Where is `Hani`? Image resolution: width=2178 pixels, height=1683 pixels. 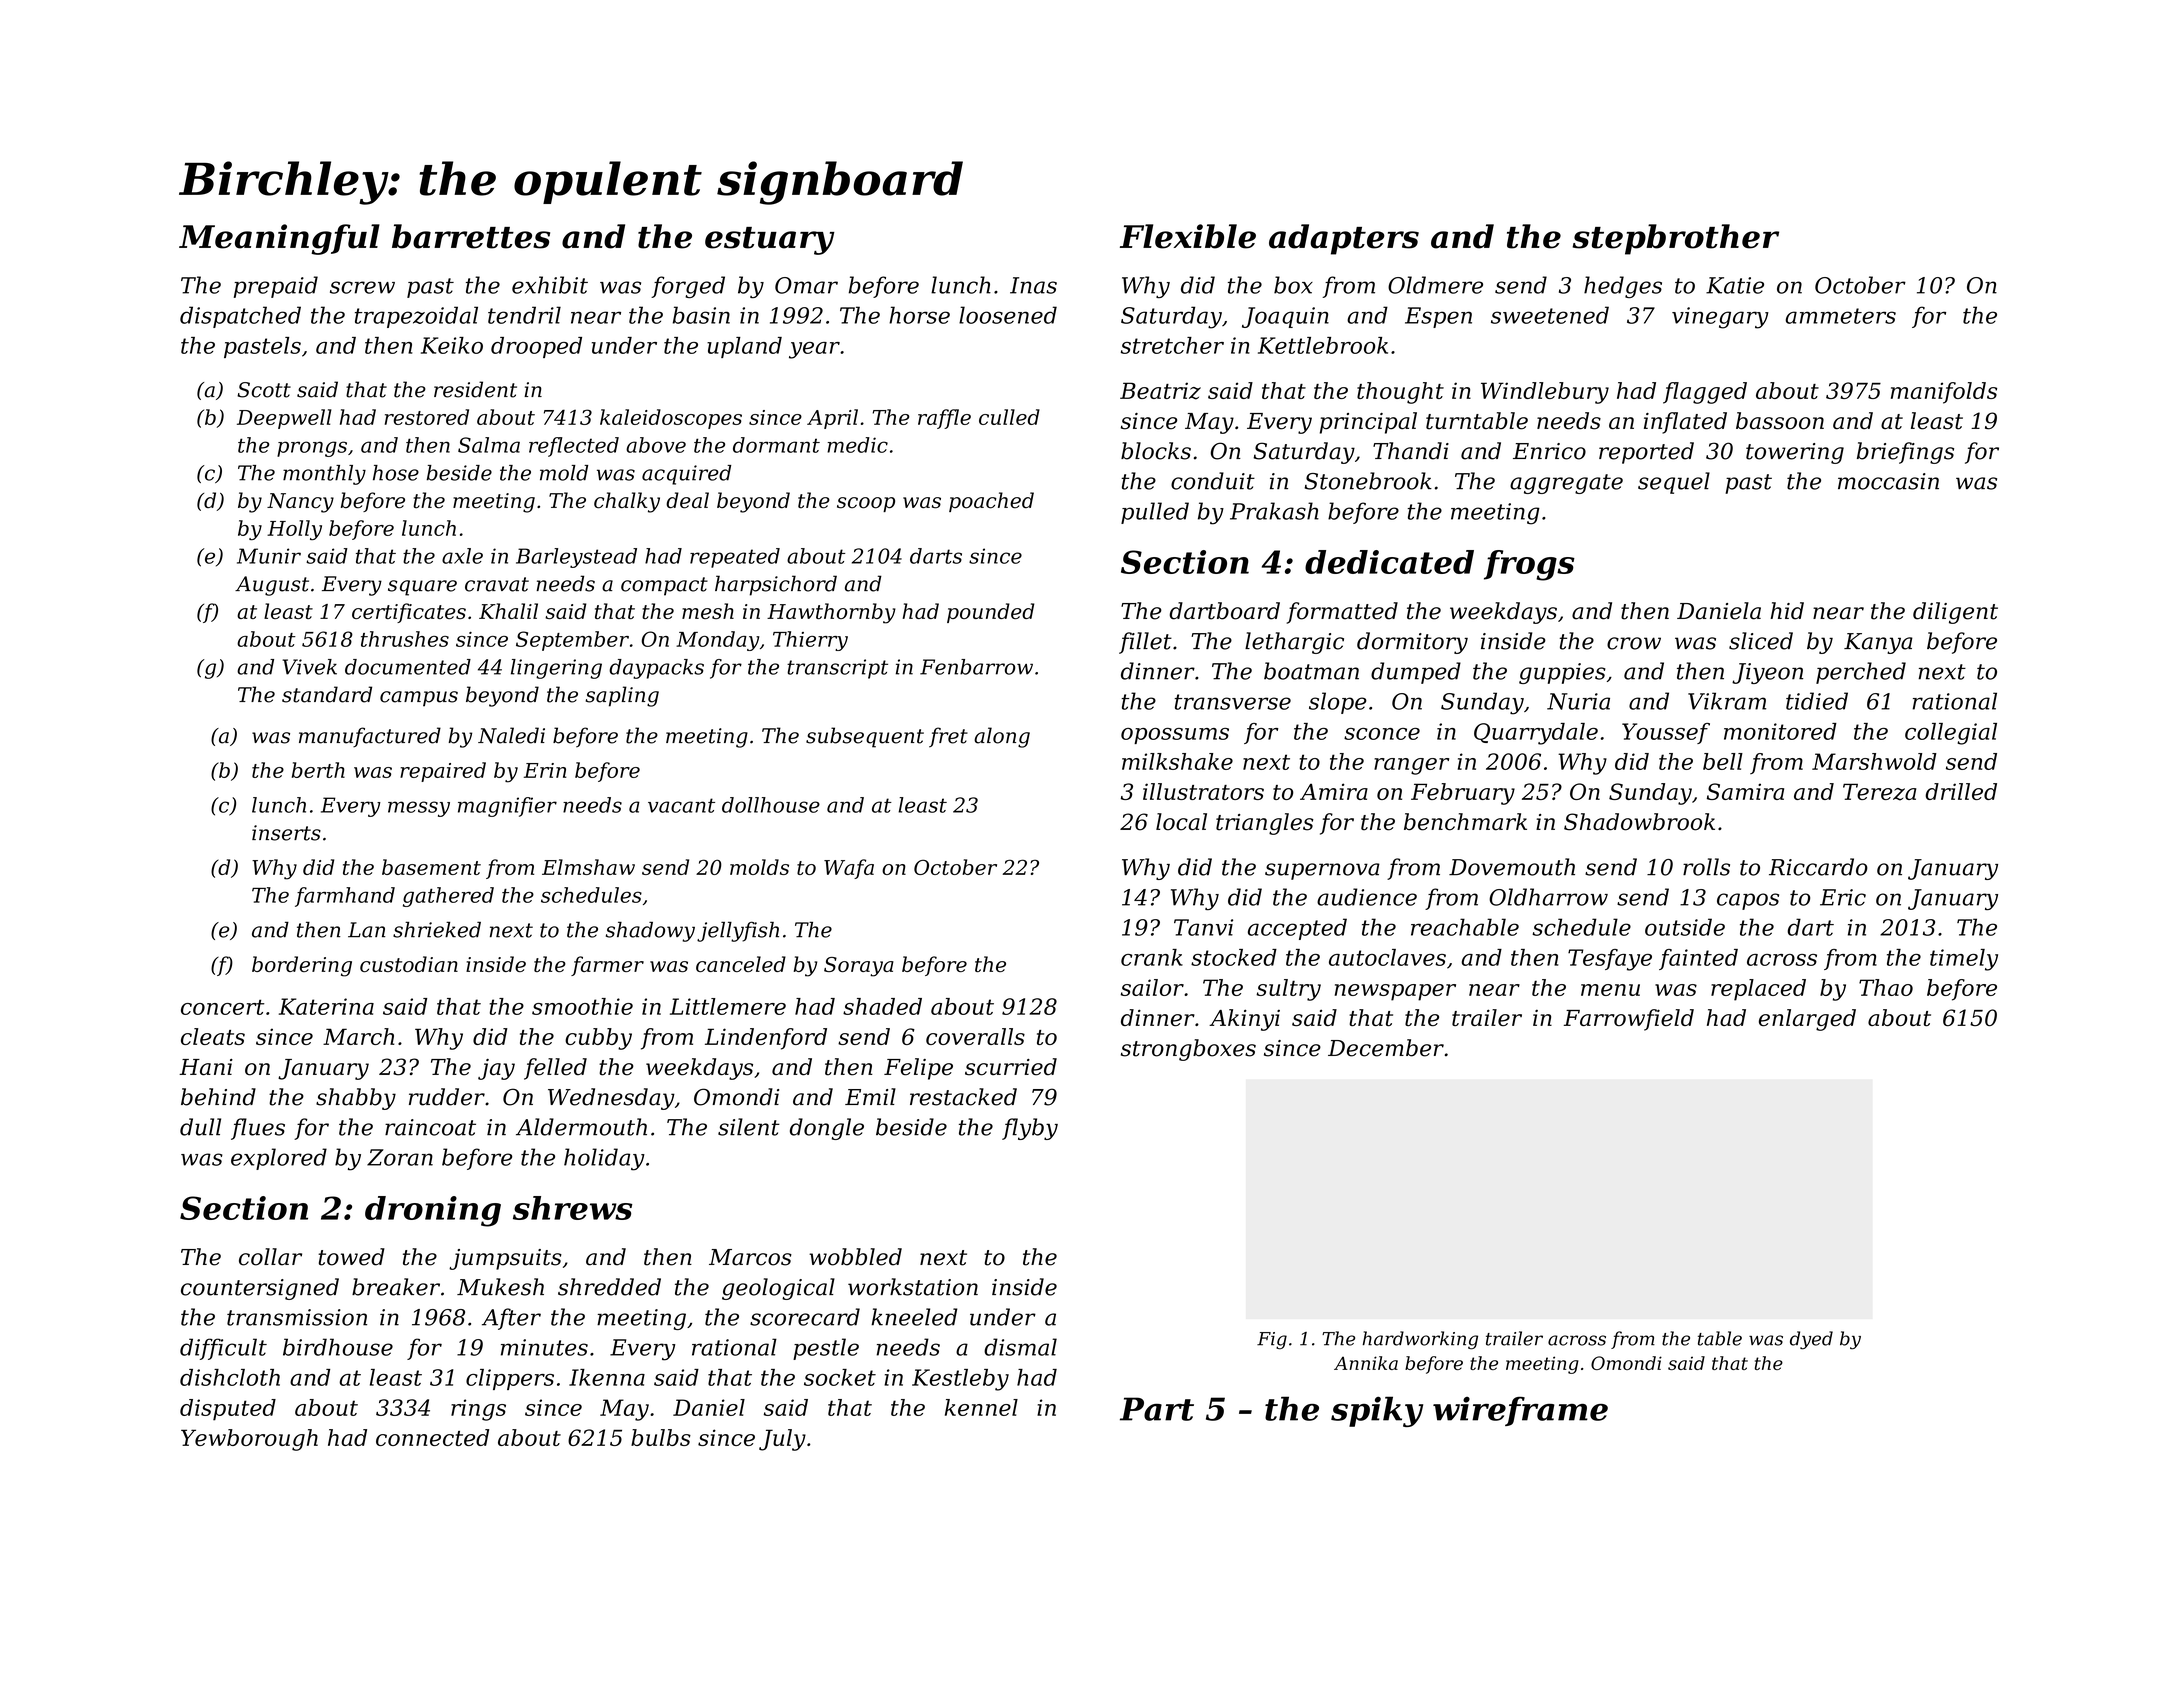 Hani is located at coordinates (206, 1067).
